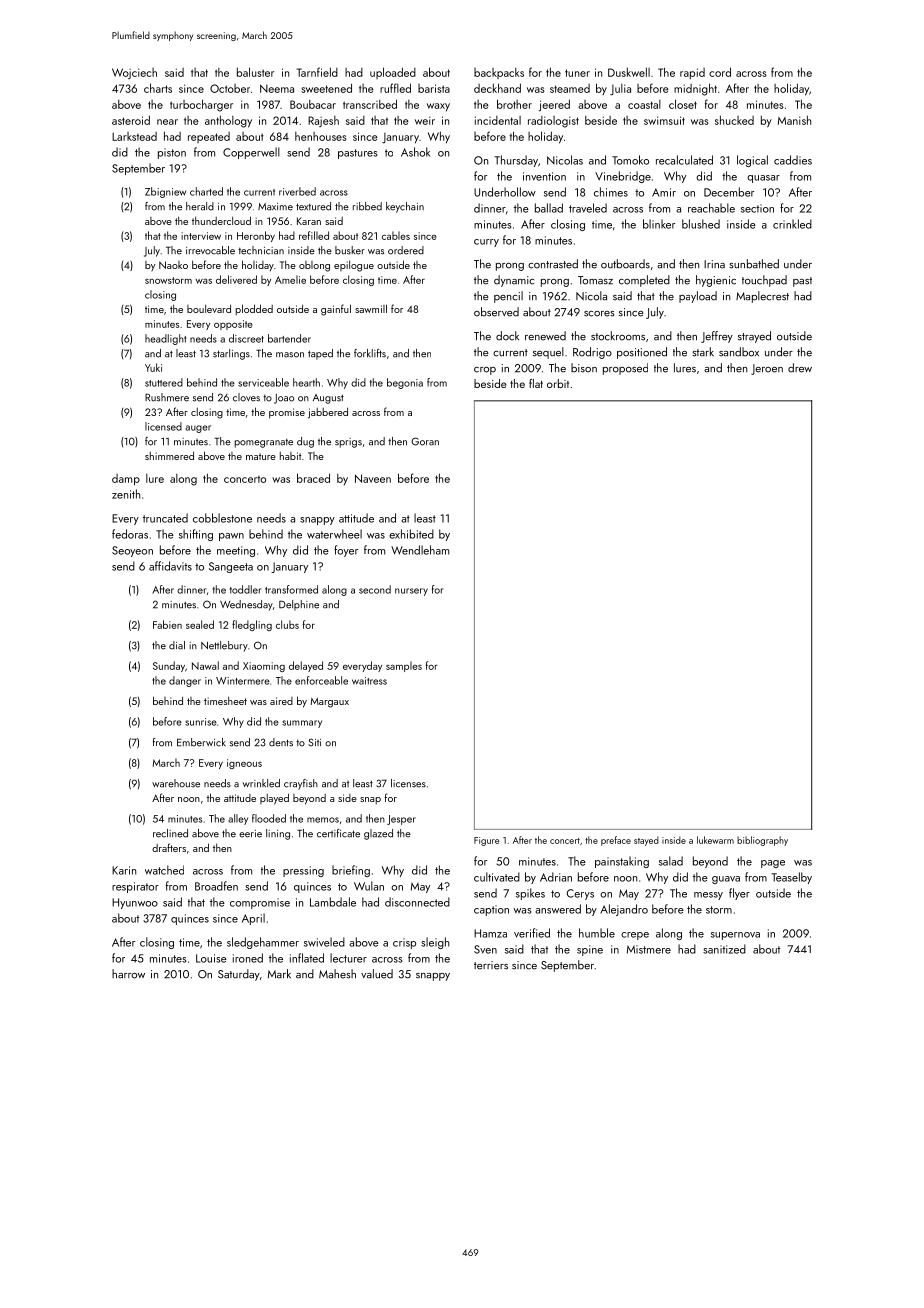 The width and height of the image is (924, 1308). I want to click on forklifts, so click(370, 353).
